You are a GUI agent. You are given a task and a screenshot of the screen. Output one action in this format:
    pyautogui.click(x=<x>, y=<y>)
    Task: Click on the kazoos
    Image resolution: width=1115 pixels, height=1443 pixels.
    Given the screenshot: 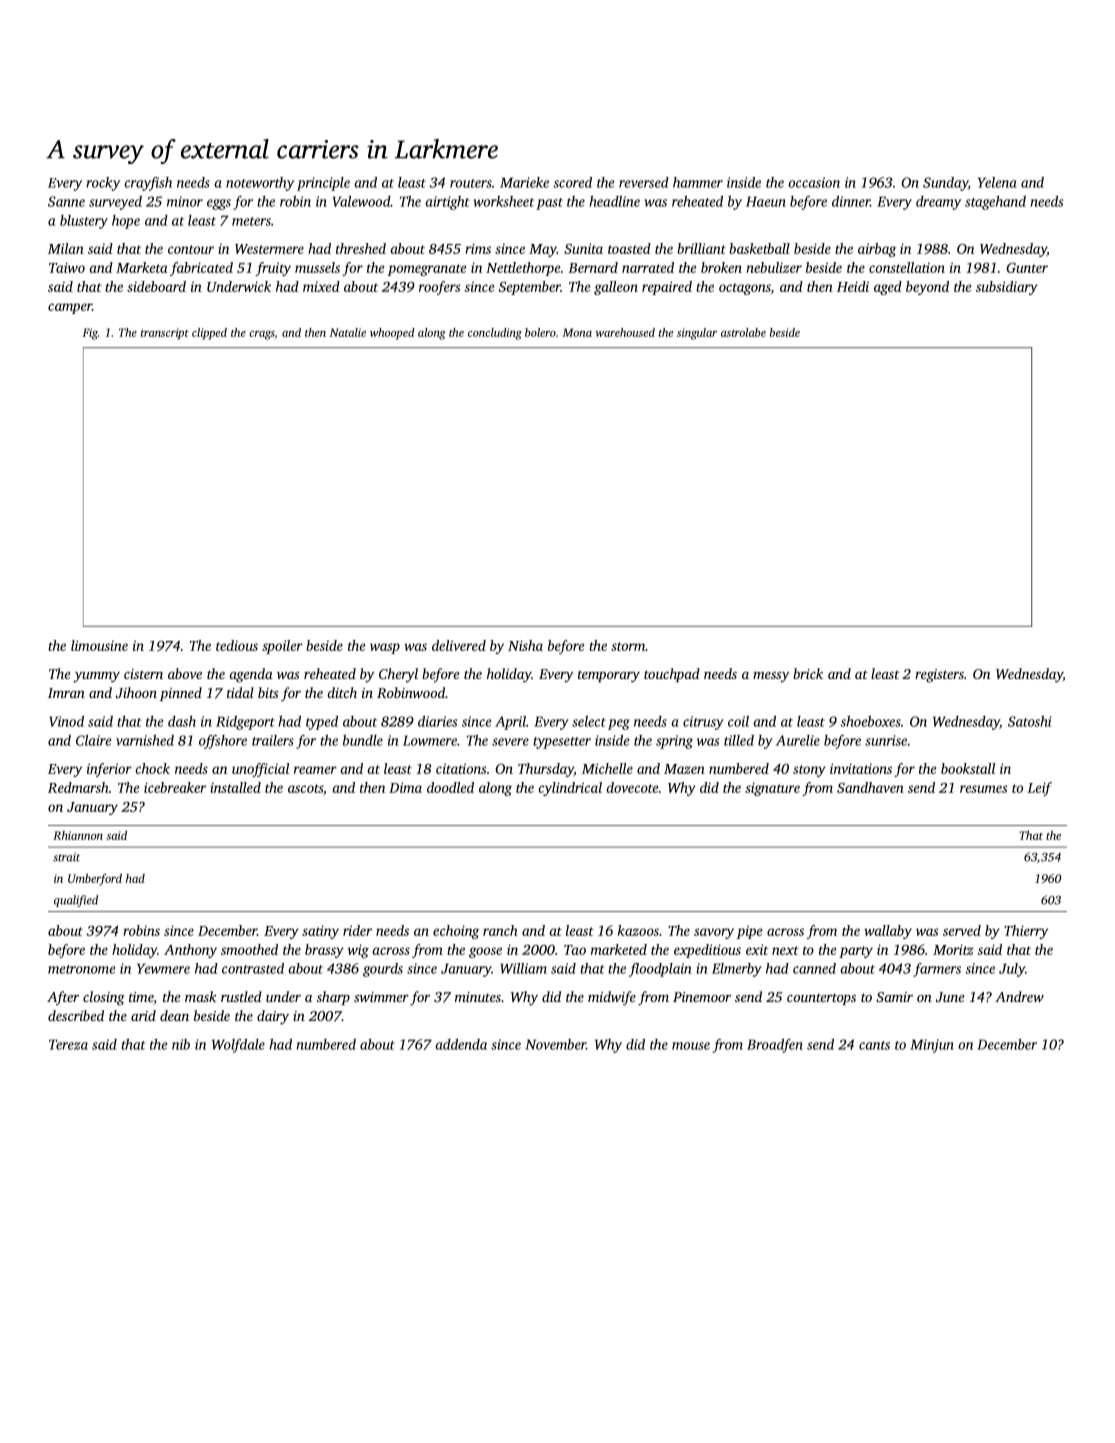 What is the action you would take?
    pyautogui.click(x=638, y=930)
